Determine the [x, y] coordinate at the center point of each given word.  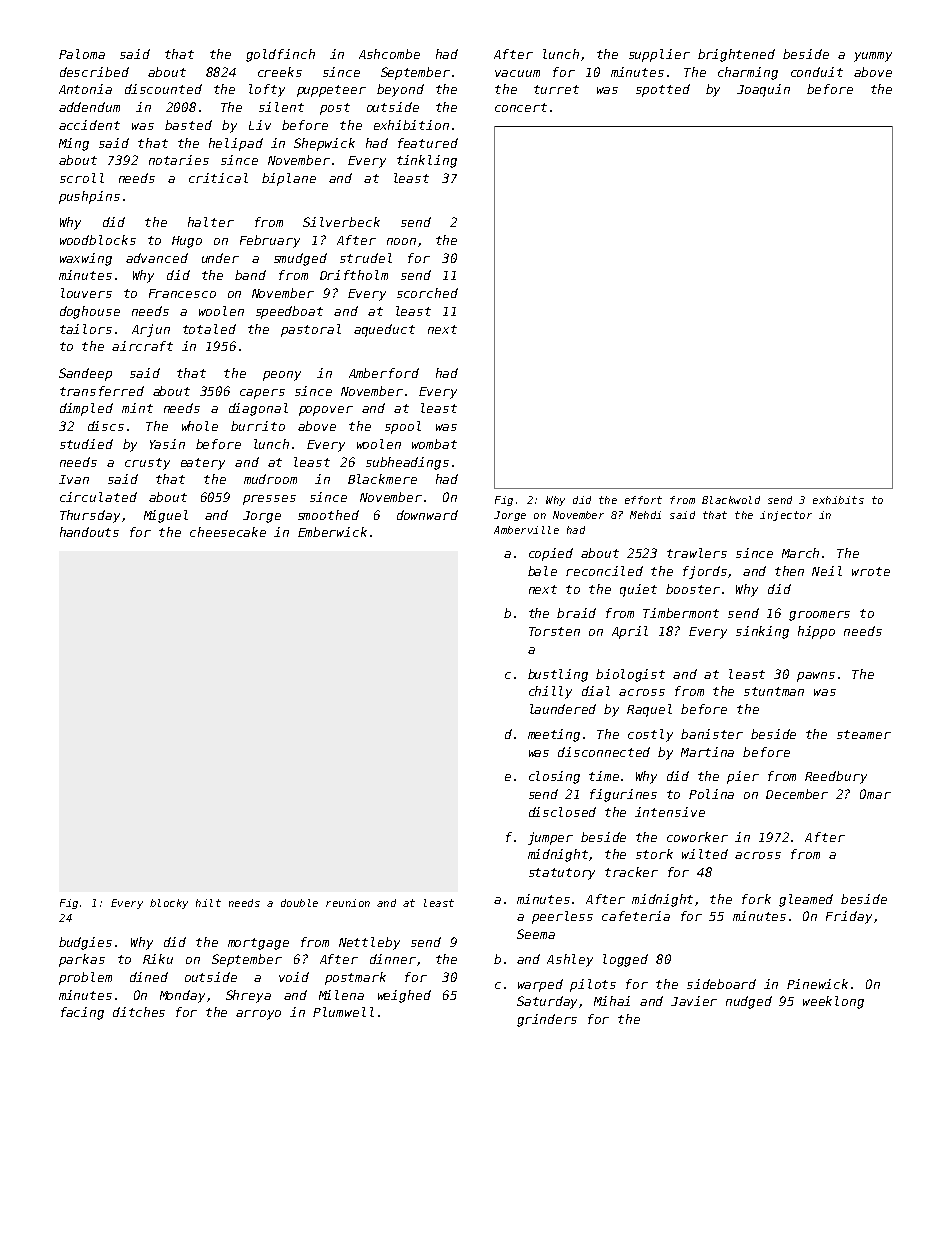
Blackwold [731, 500]
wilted [705, 854]
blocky [169, 904]
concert [521, 107]
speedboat [289, 312]
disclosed [562, 812]
